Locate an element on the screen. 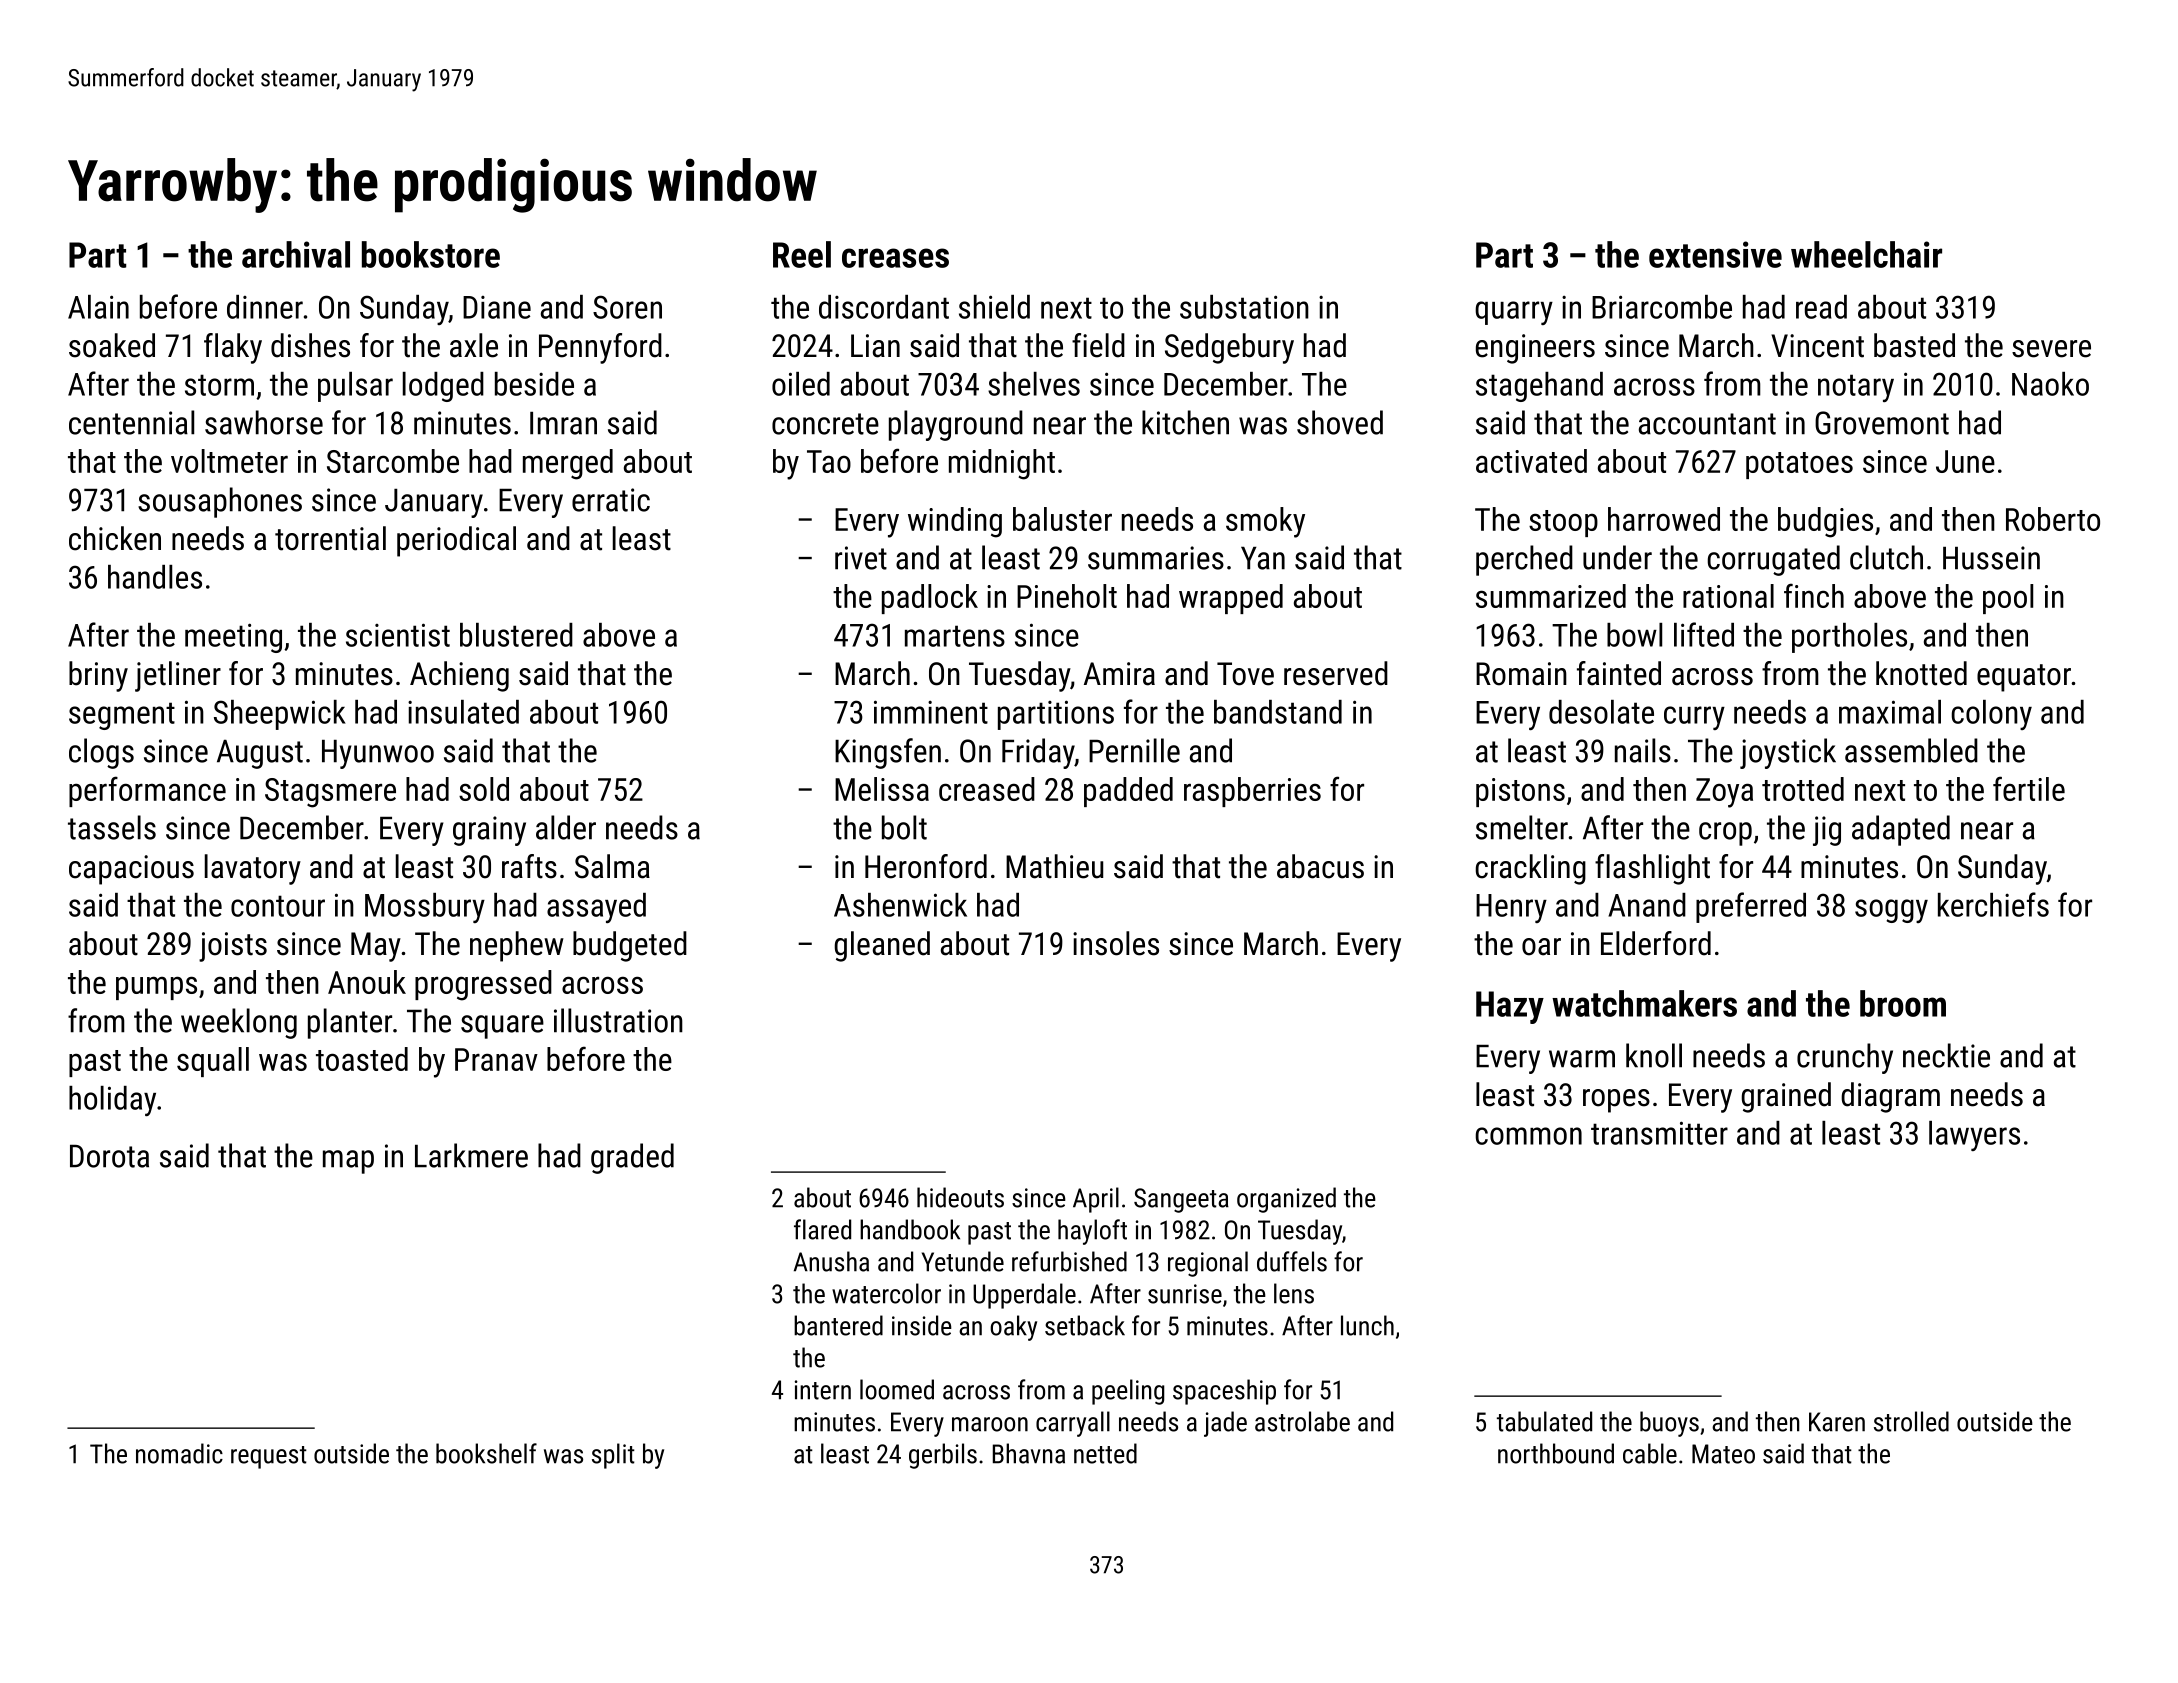 The height and width of the screenshot is (1683, 2178). strolled is located at coordinates (1911, 1421).
